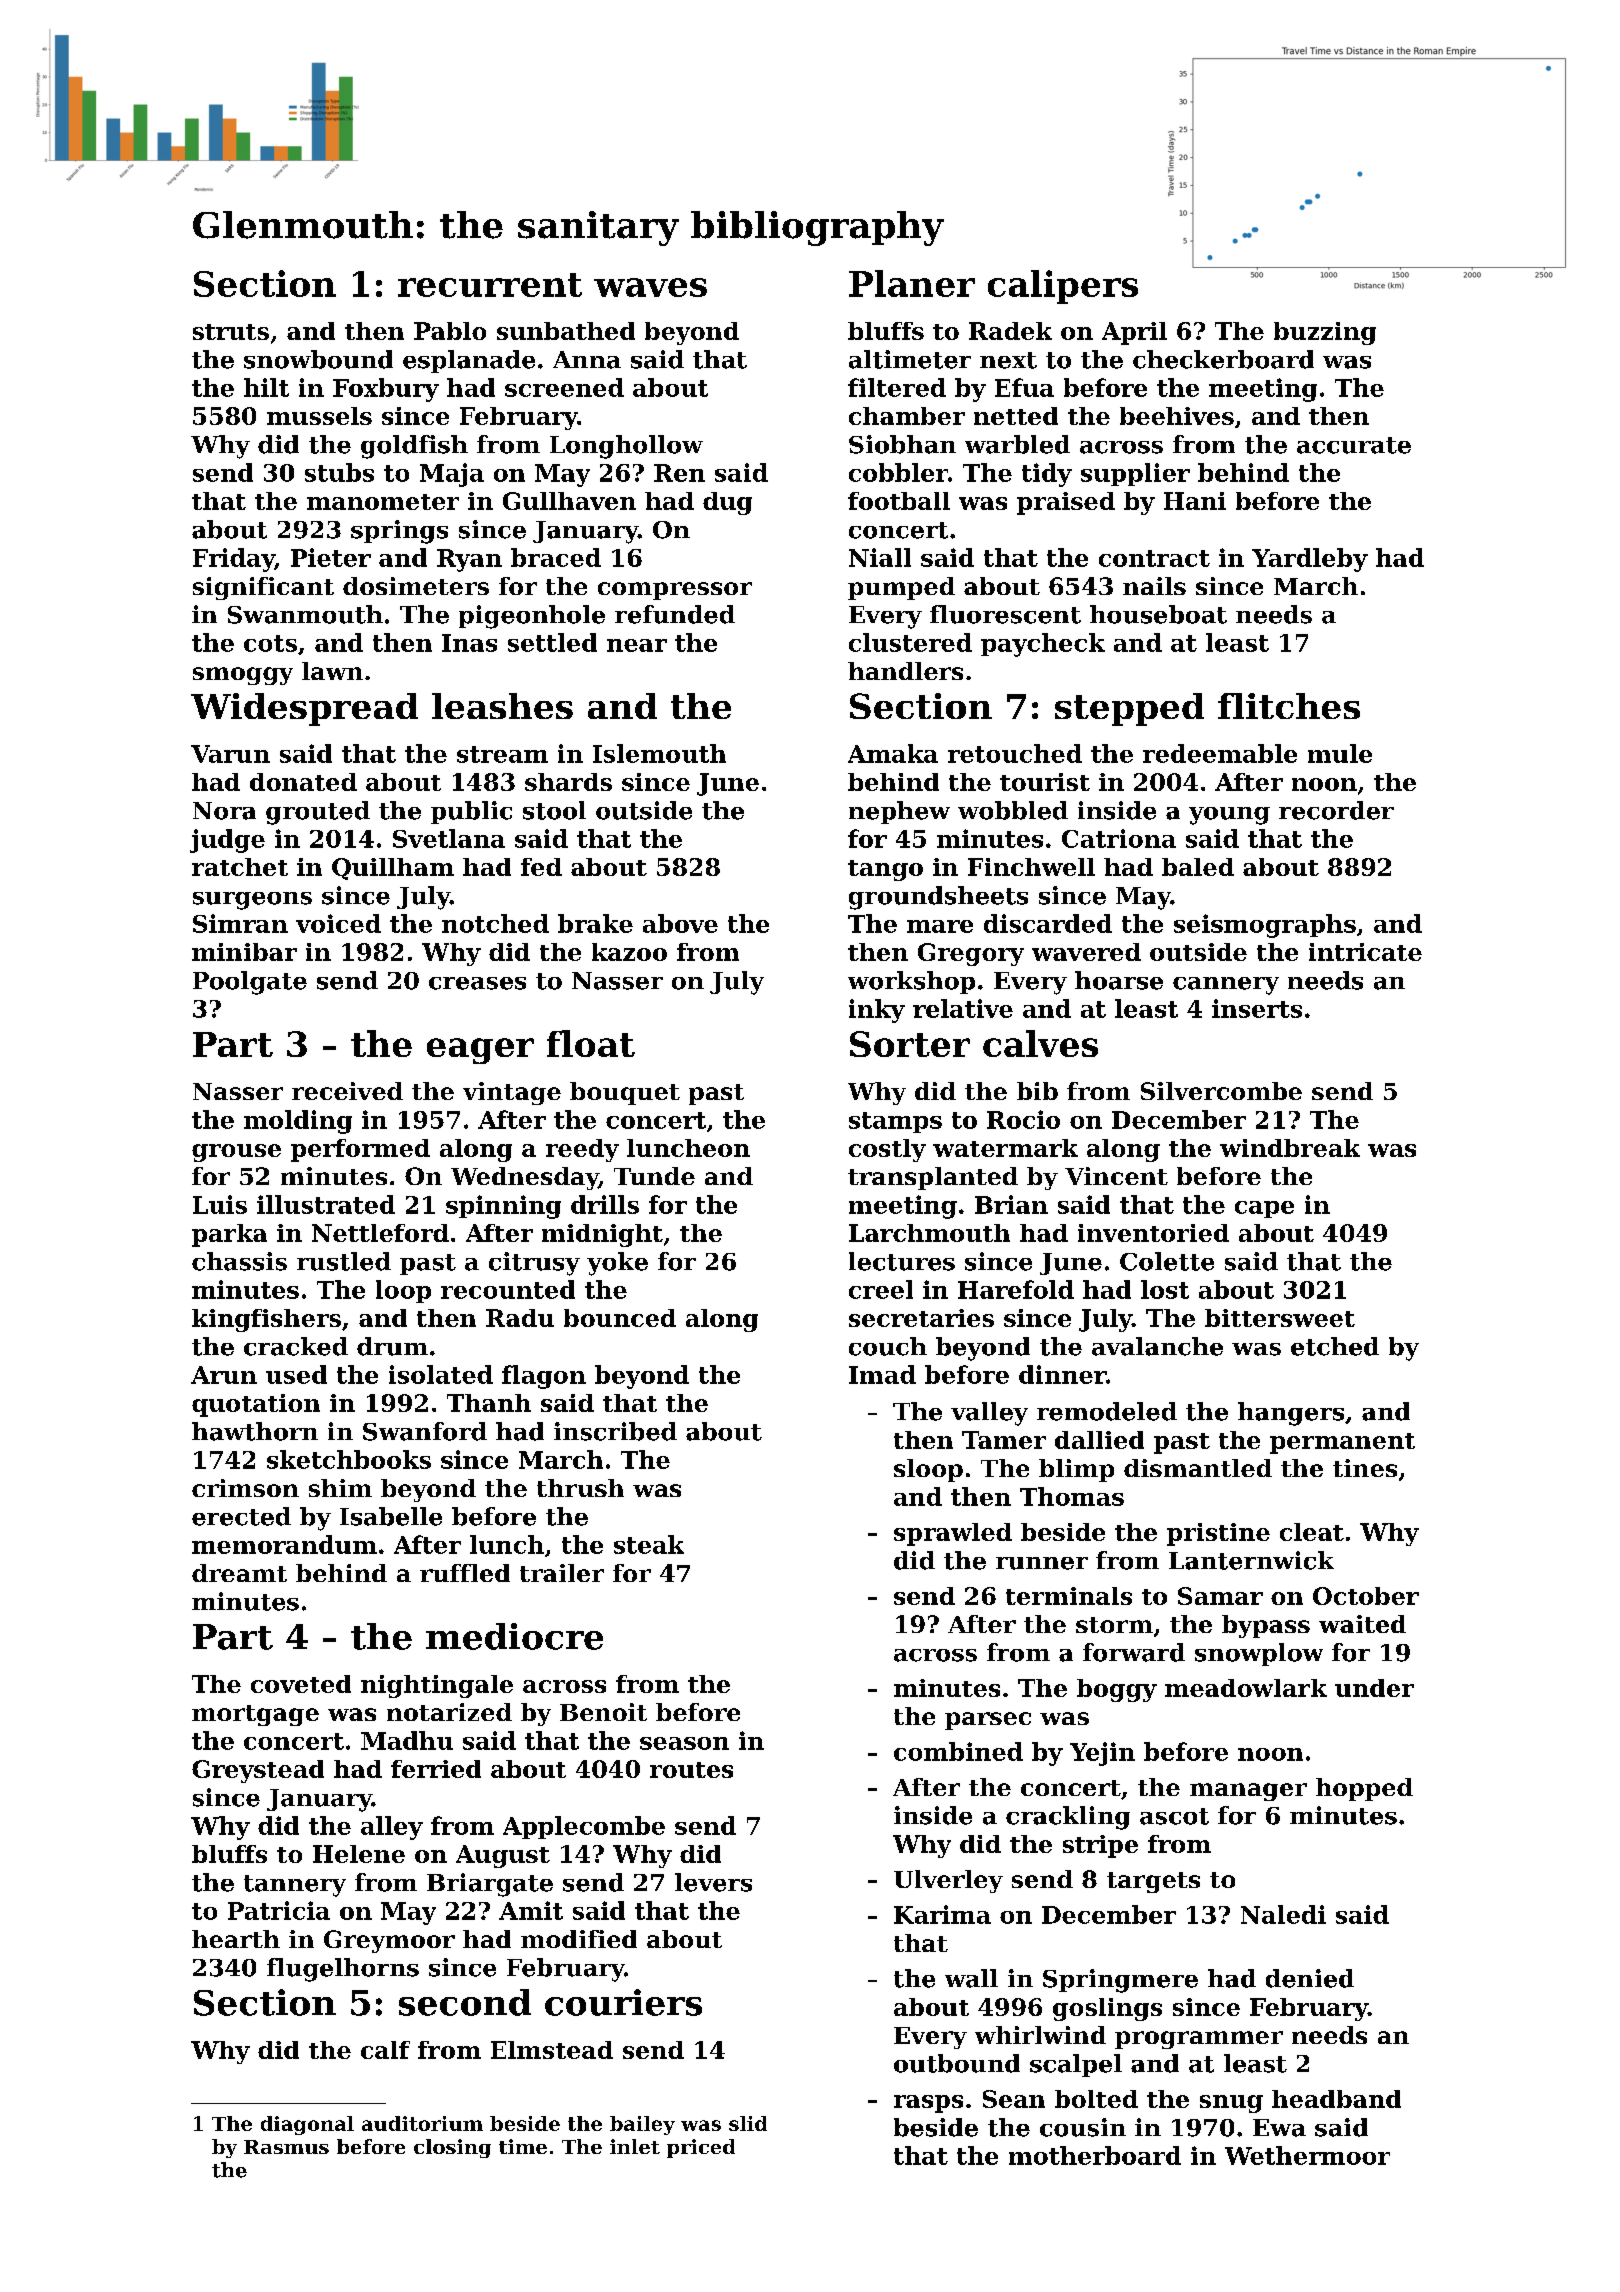  I want to click on recorder, so click(1336, 810).
